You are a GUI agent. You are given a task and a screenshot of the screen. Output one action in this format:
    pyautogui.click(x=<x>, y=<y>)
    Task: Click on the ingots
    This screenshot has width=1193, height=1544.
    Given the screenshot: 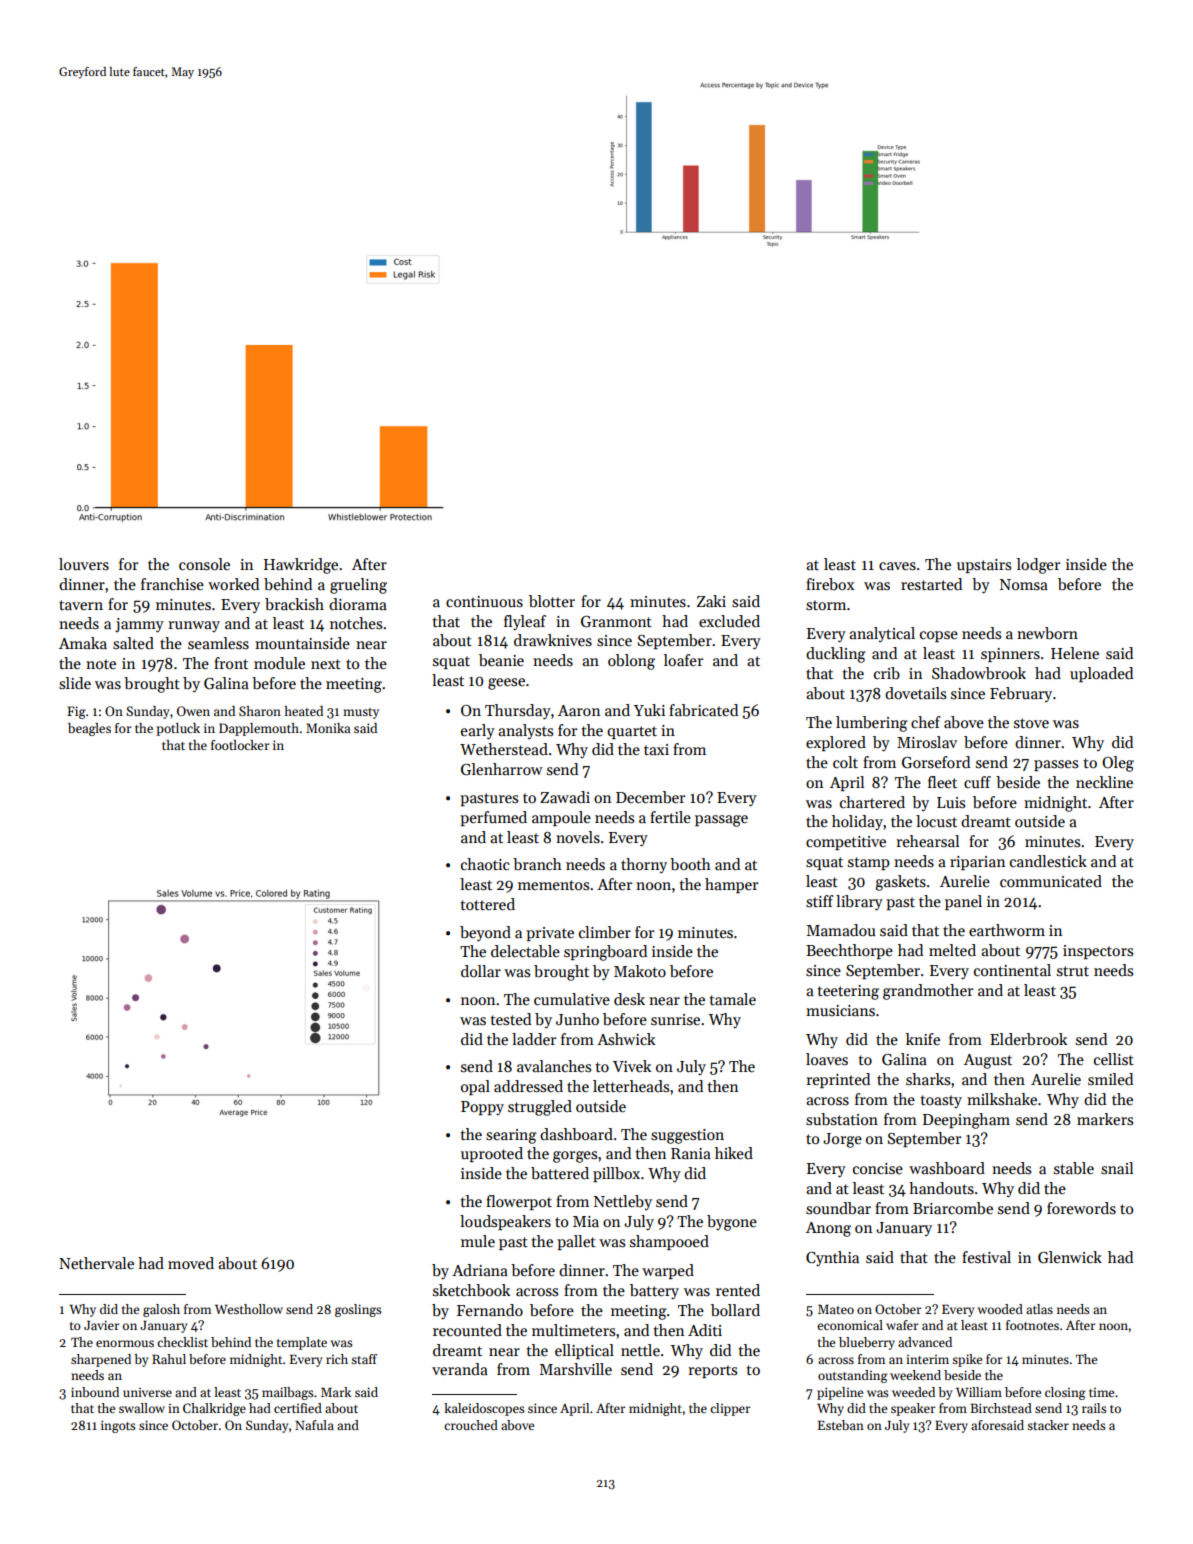 What is the action you would take?
    pyautogui.click(x=118, y=1426)
